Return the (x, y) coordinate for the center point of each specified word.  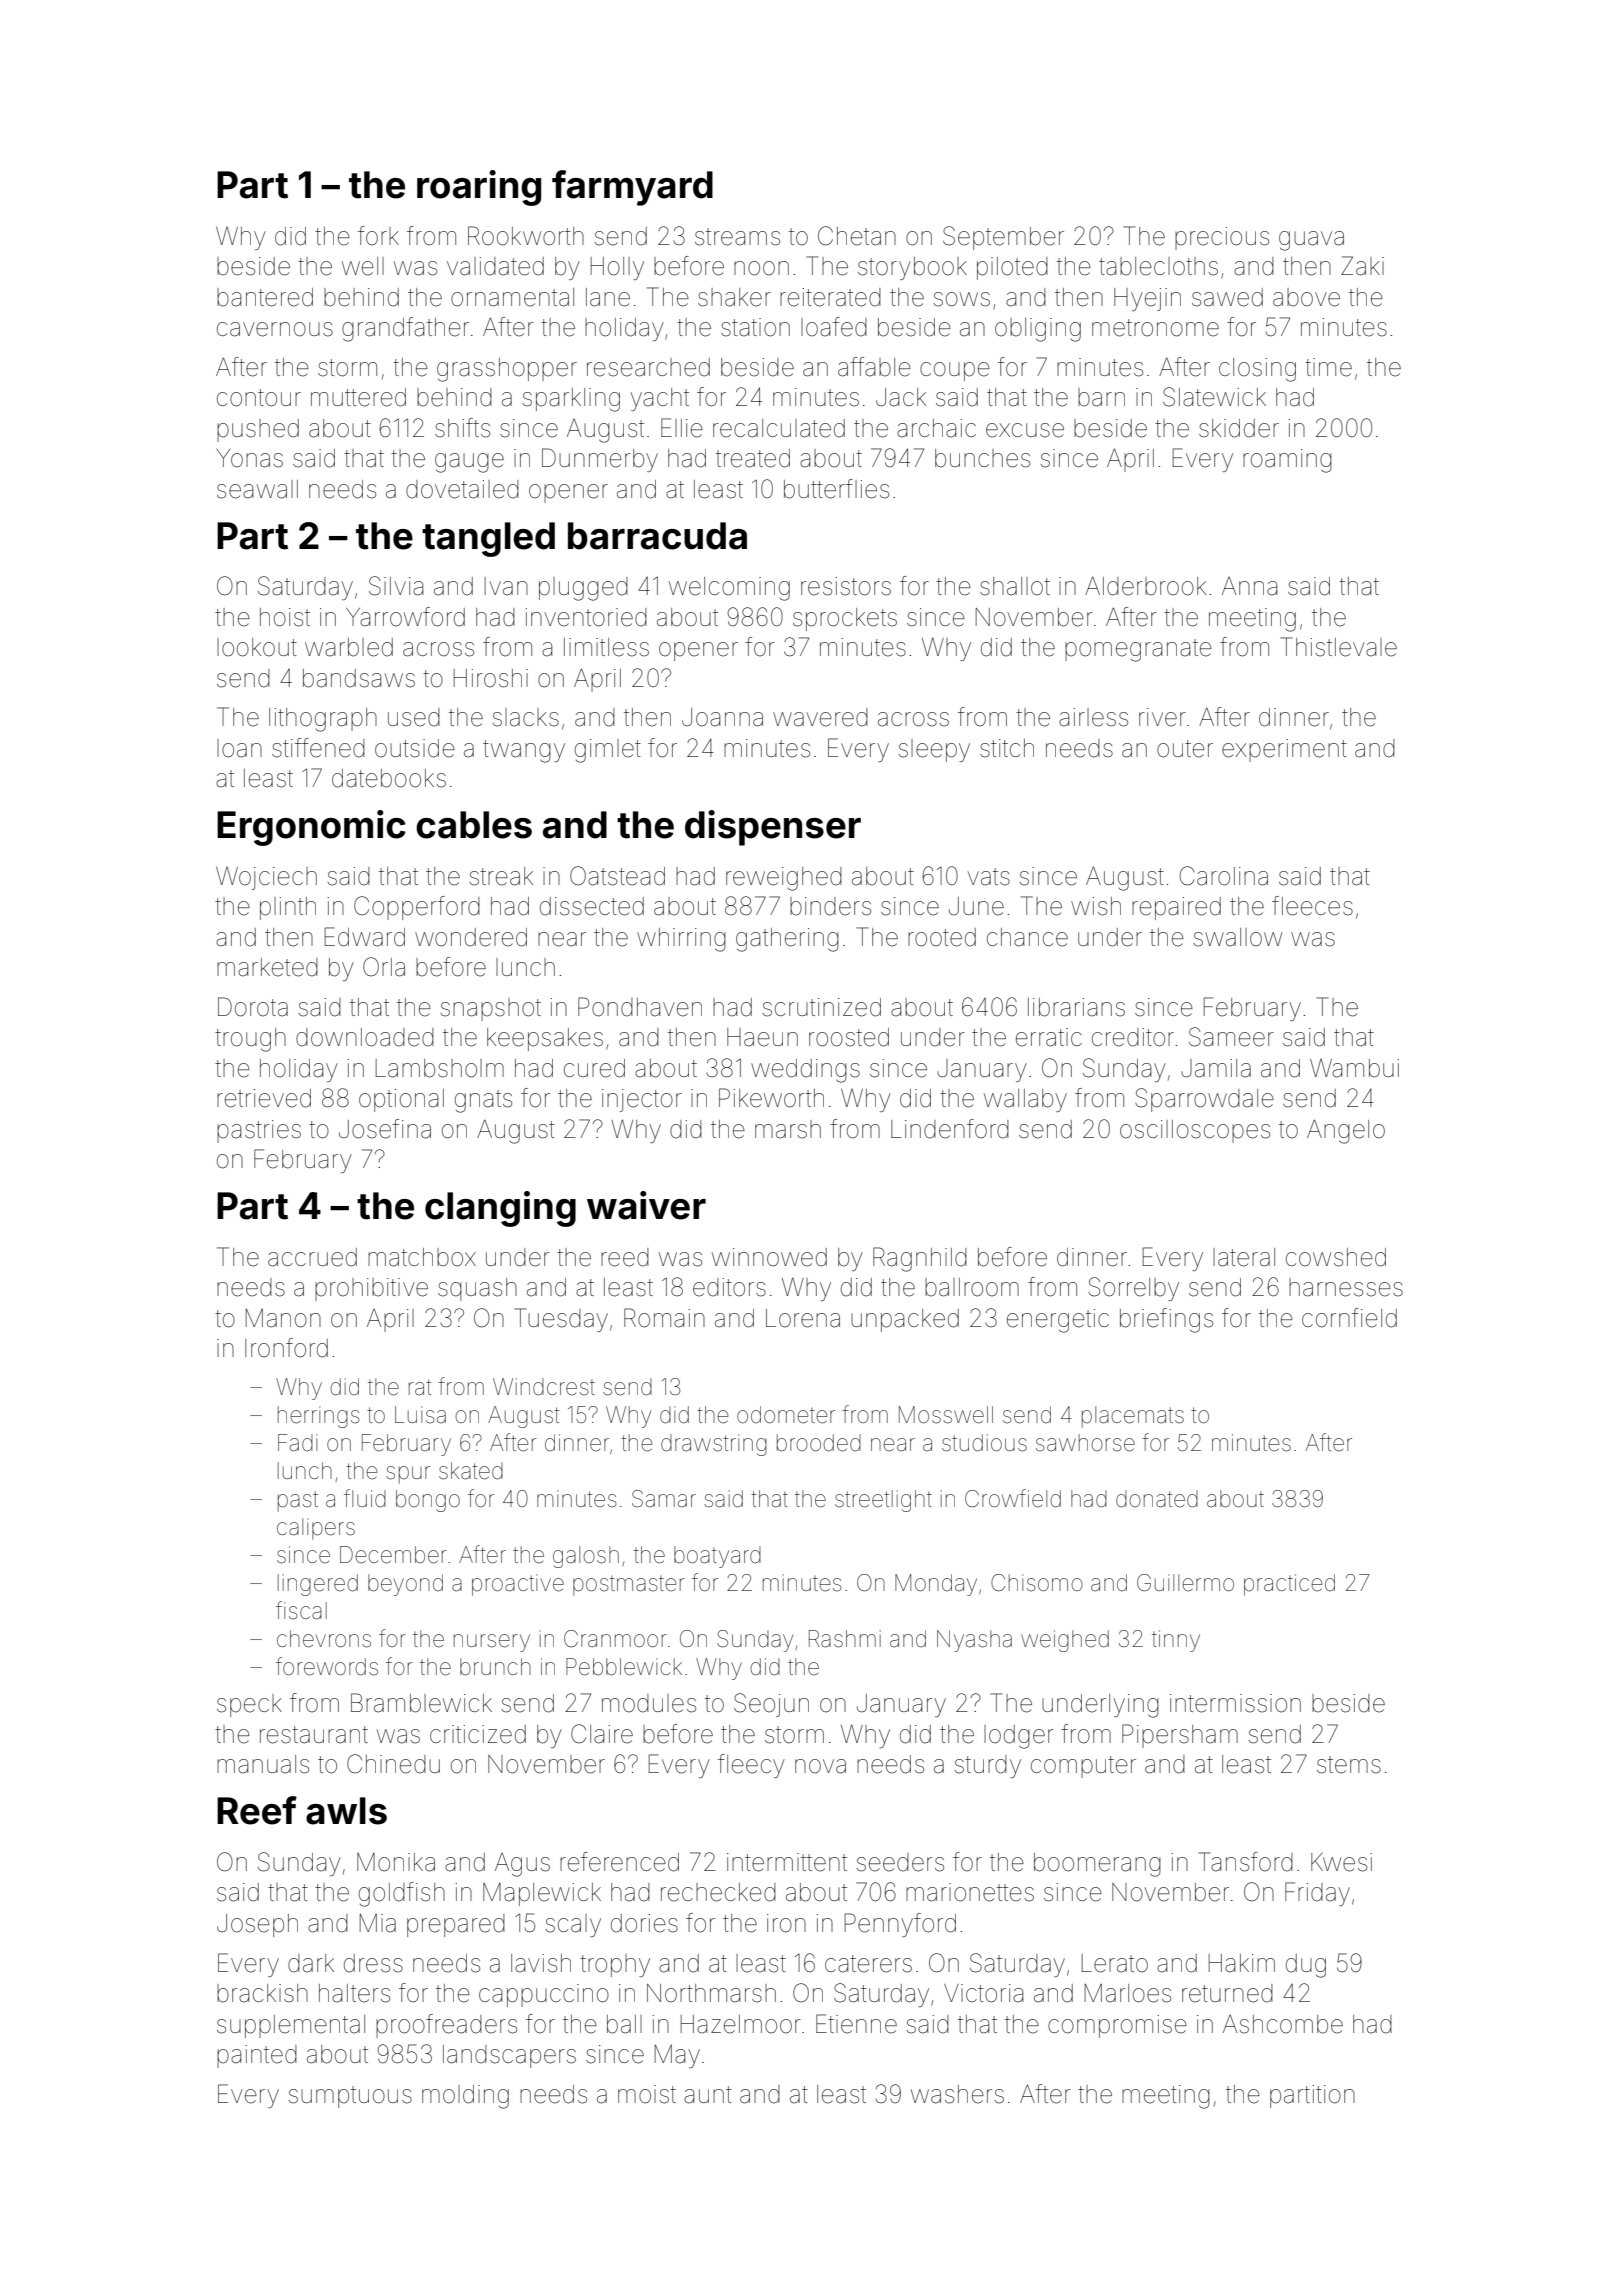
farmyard (632, 188)
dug (1306, 1966)
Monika (396, 1862)
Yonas (249, 458)
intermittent (787, 1862)
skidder (1239, 428)
